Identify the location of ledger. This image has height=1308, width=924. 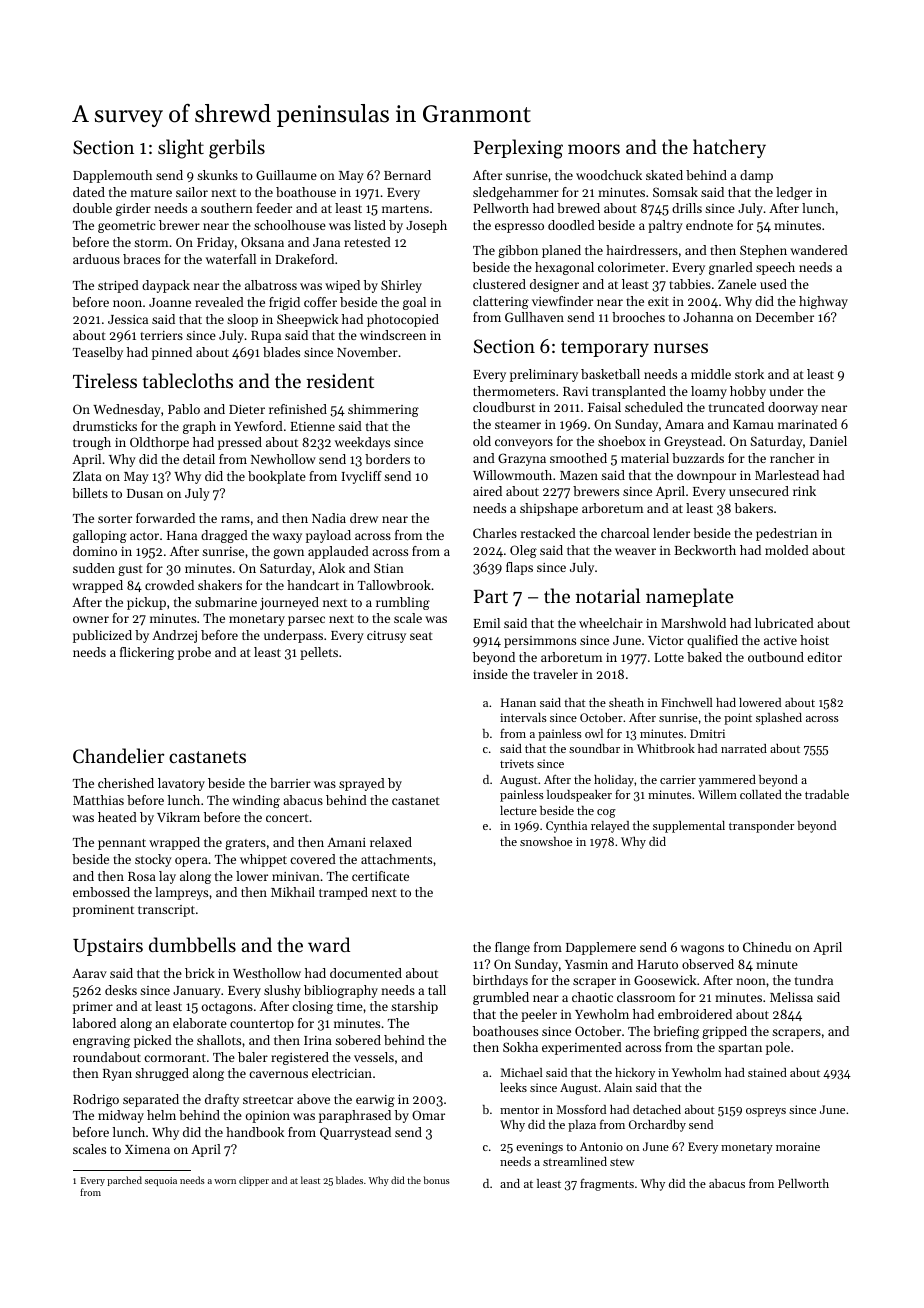
(794, 193).
